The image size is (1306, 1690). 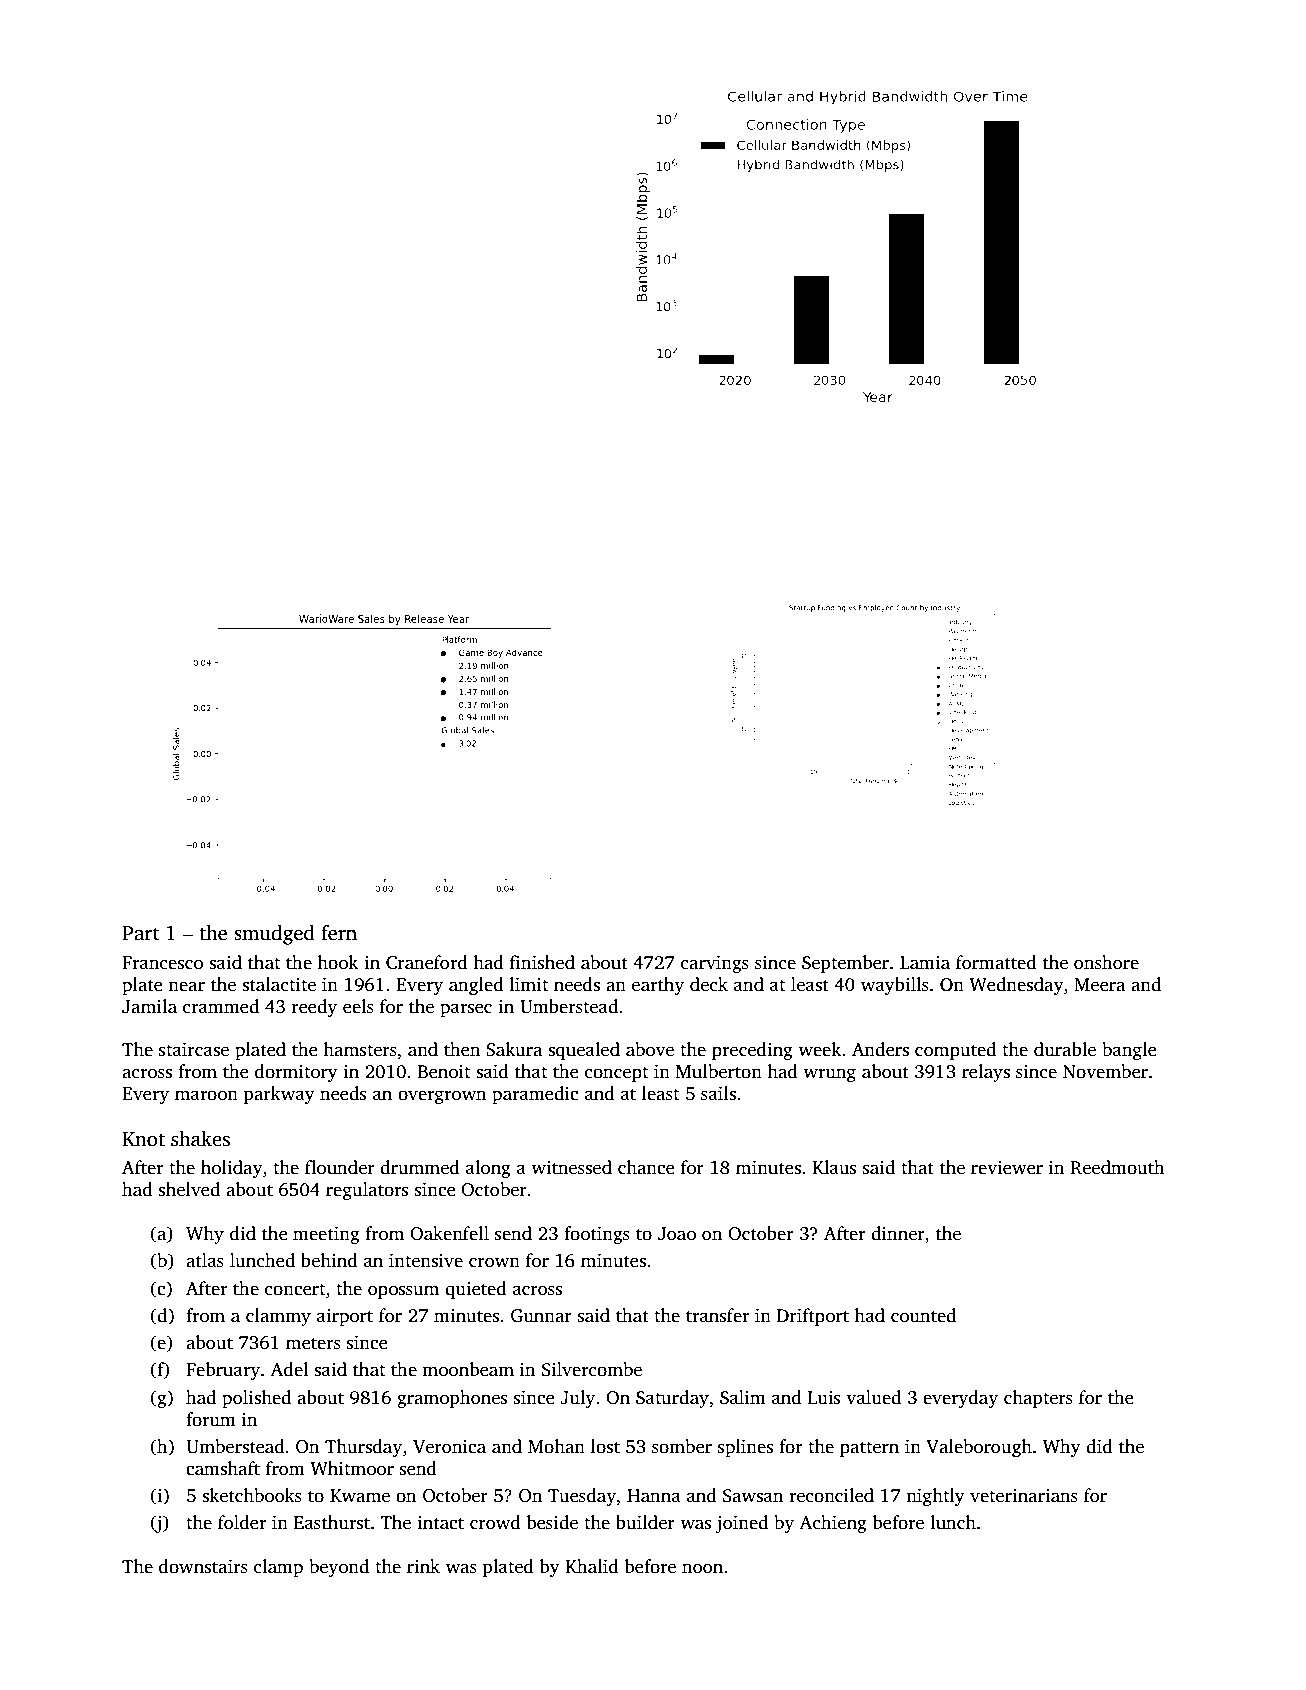 I want to click on computed, so click(x=955, y=1051).
